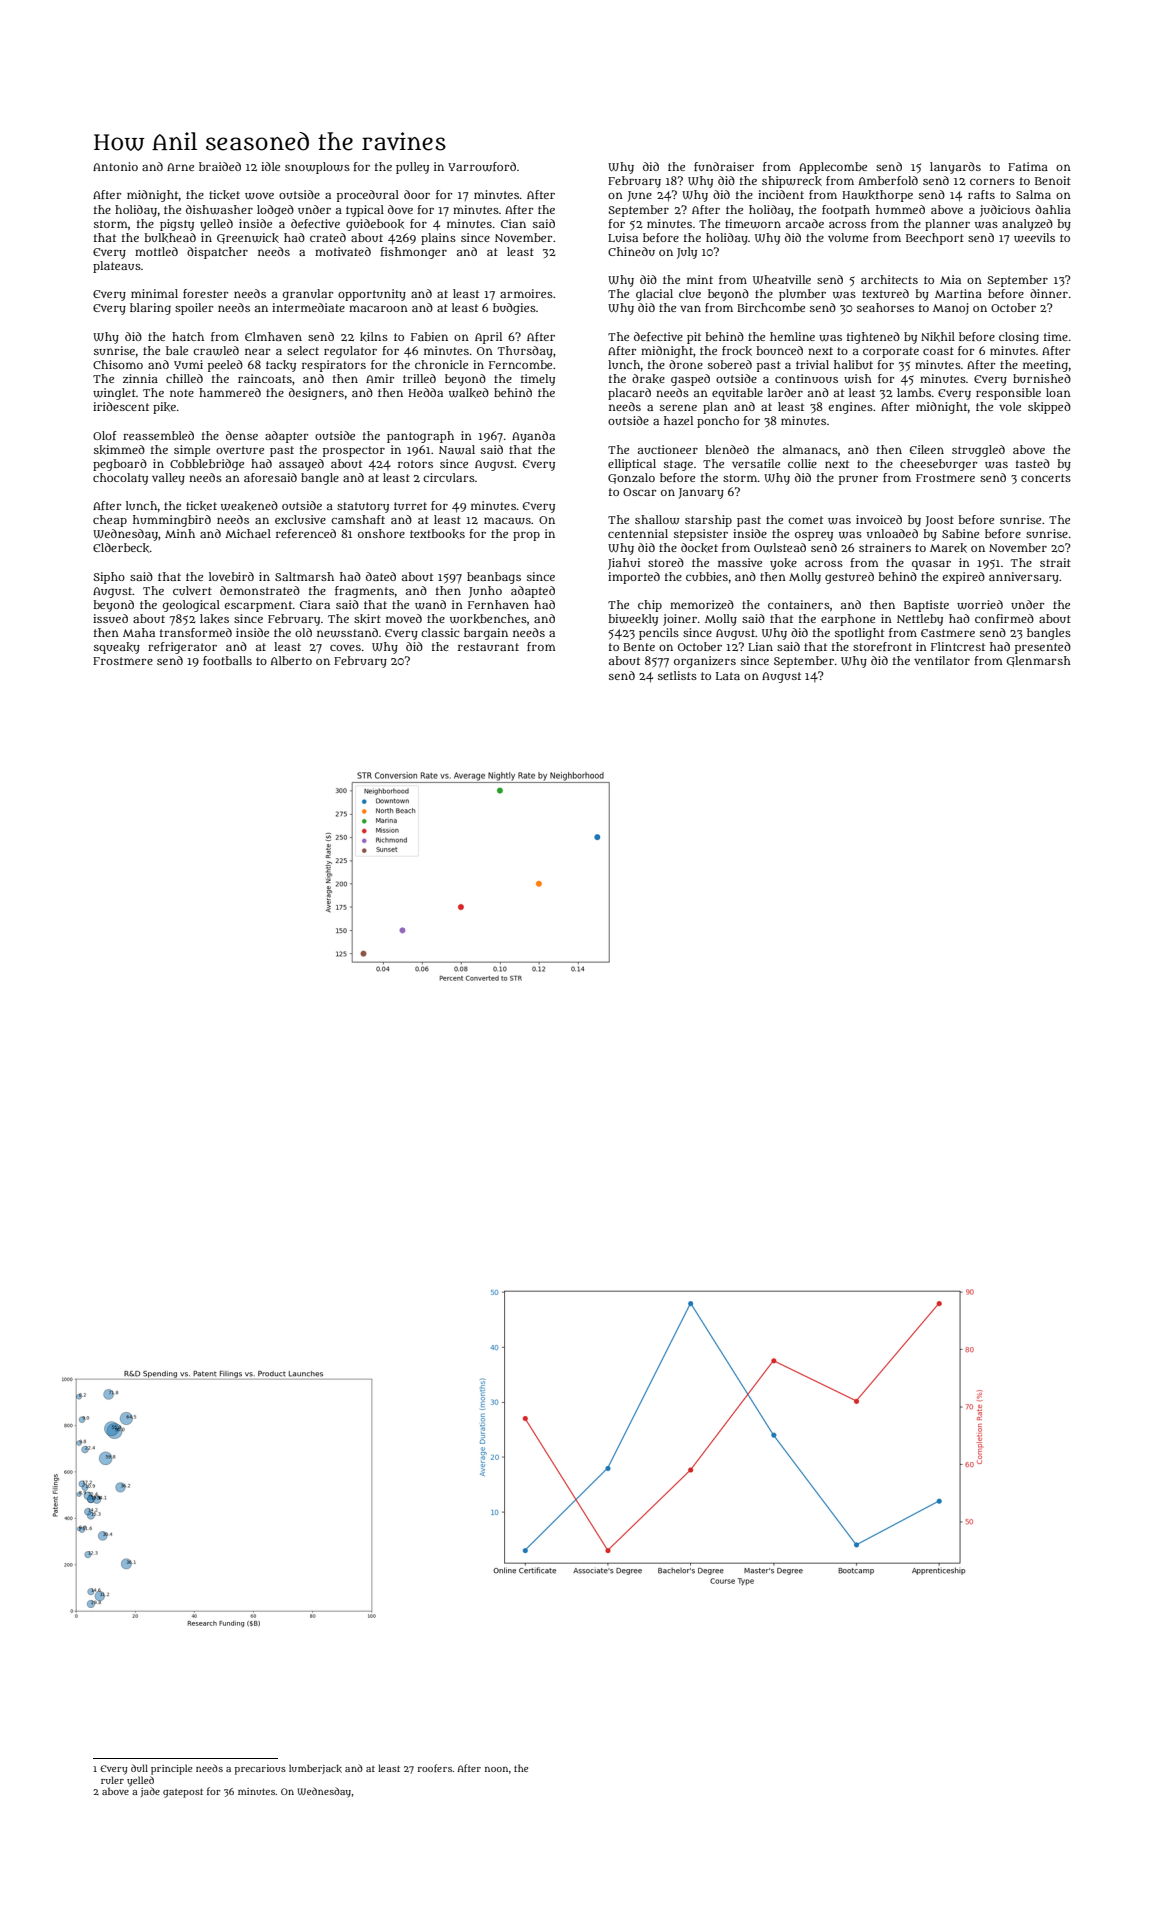 This screenshot has height=1917, width=1164. What do you see at coordinates (1055, 562) in the screenshot?
I see `strait` at bounding box center [1055, 562].
